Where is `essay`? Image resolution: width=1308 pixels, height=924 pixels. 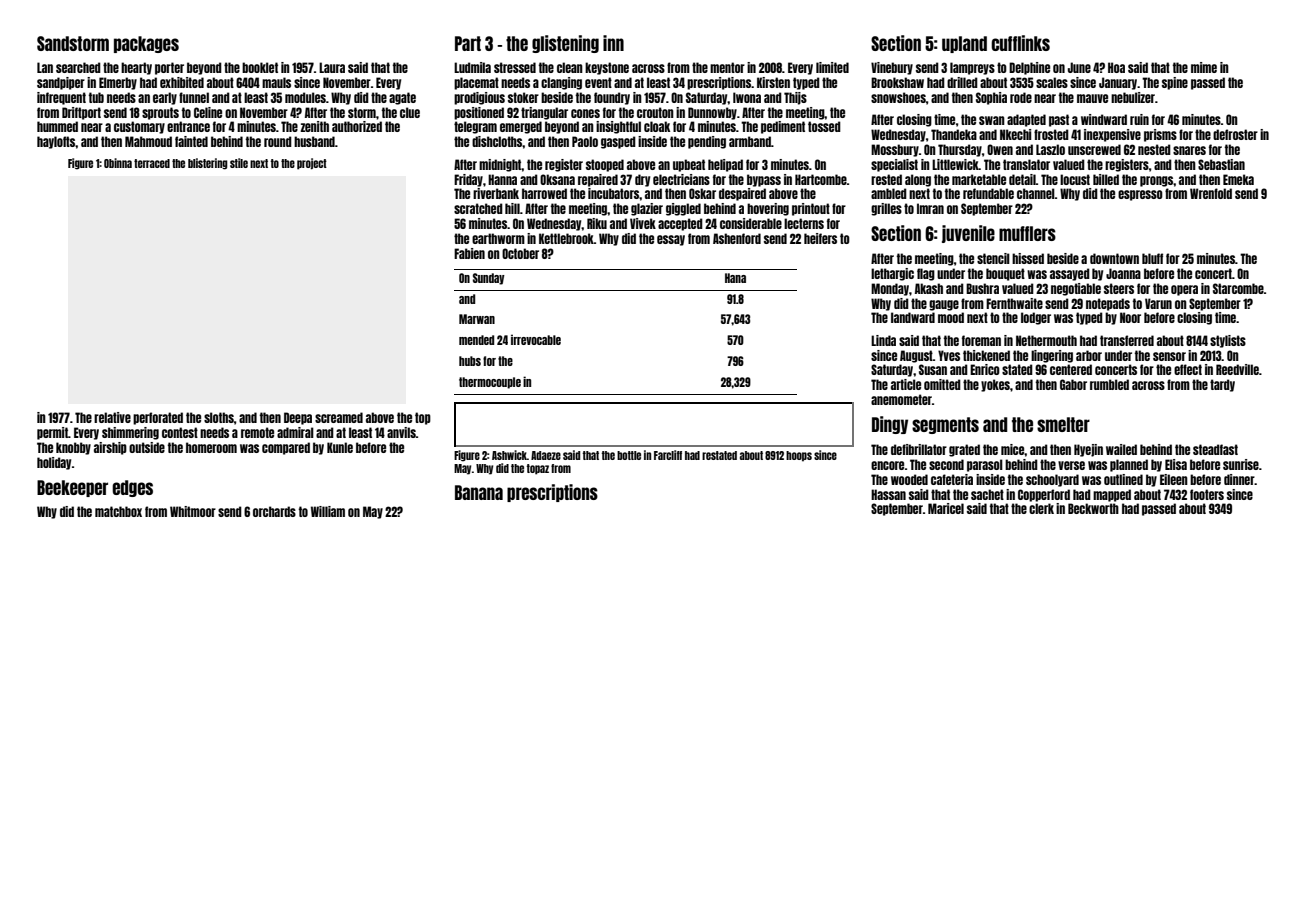
essay is located at coordinates (671, 240).
